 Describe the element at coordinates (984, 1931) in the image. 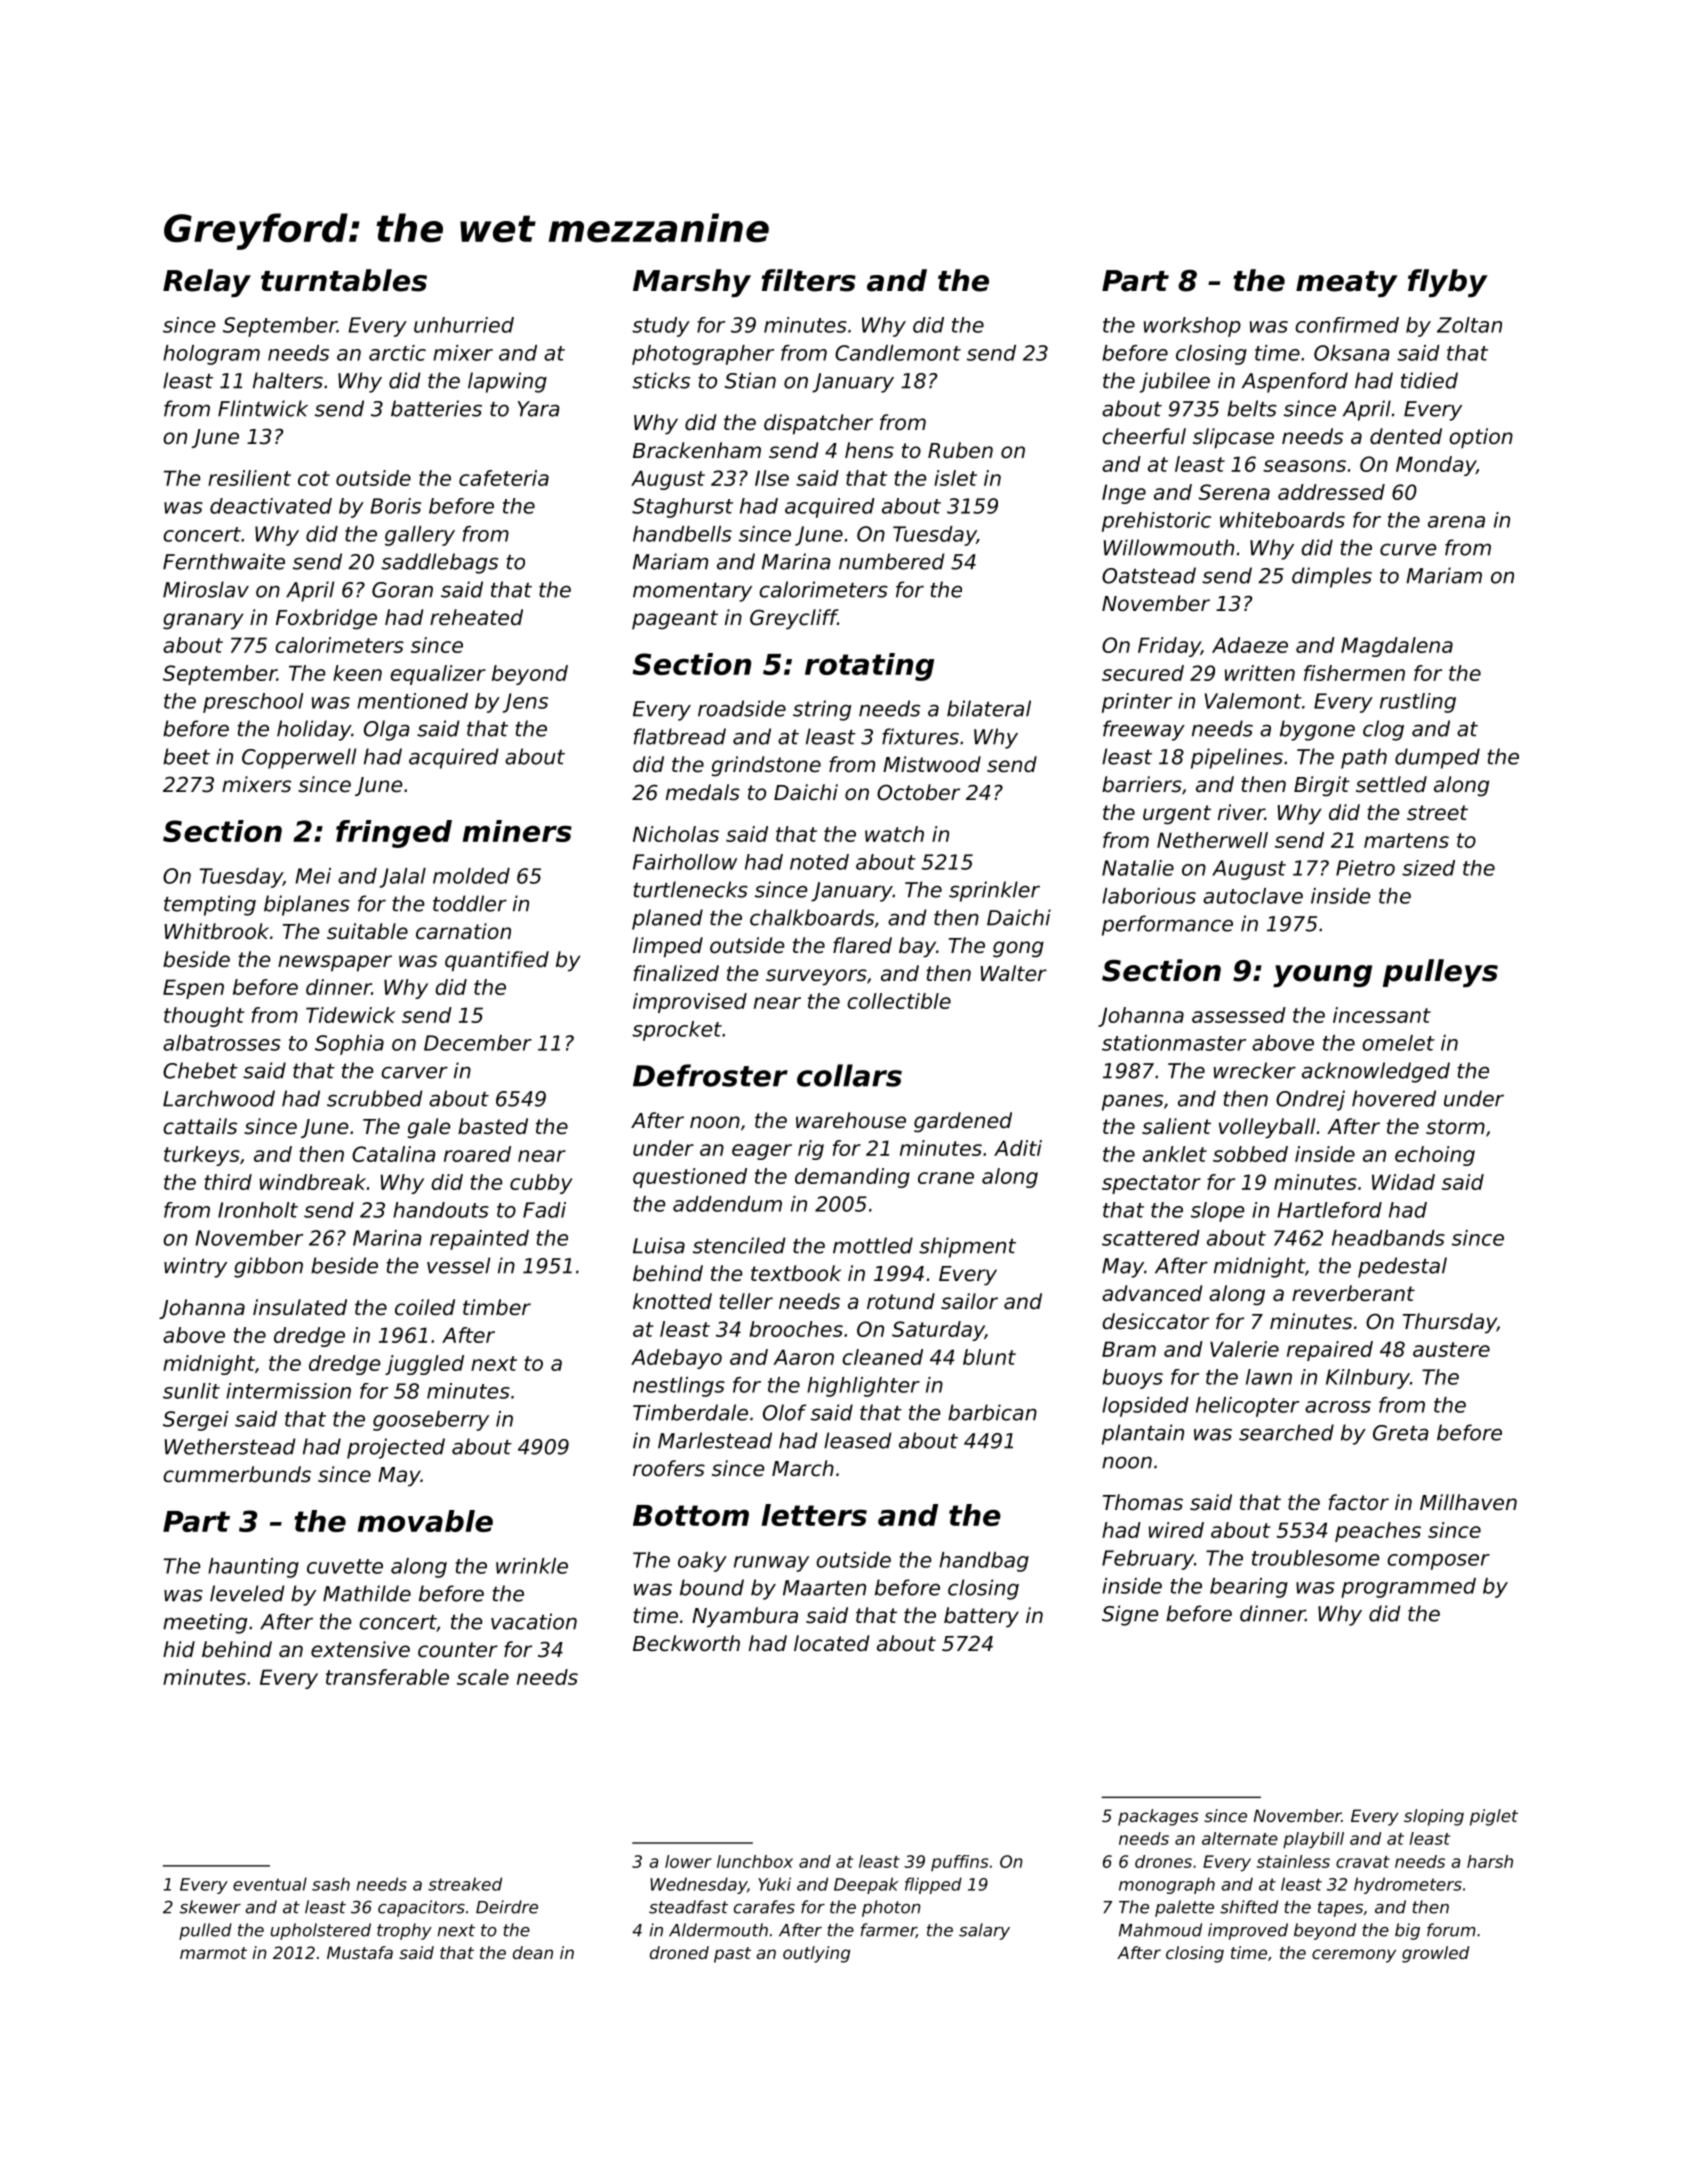

I see `salary` at that location.
